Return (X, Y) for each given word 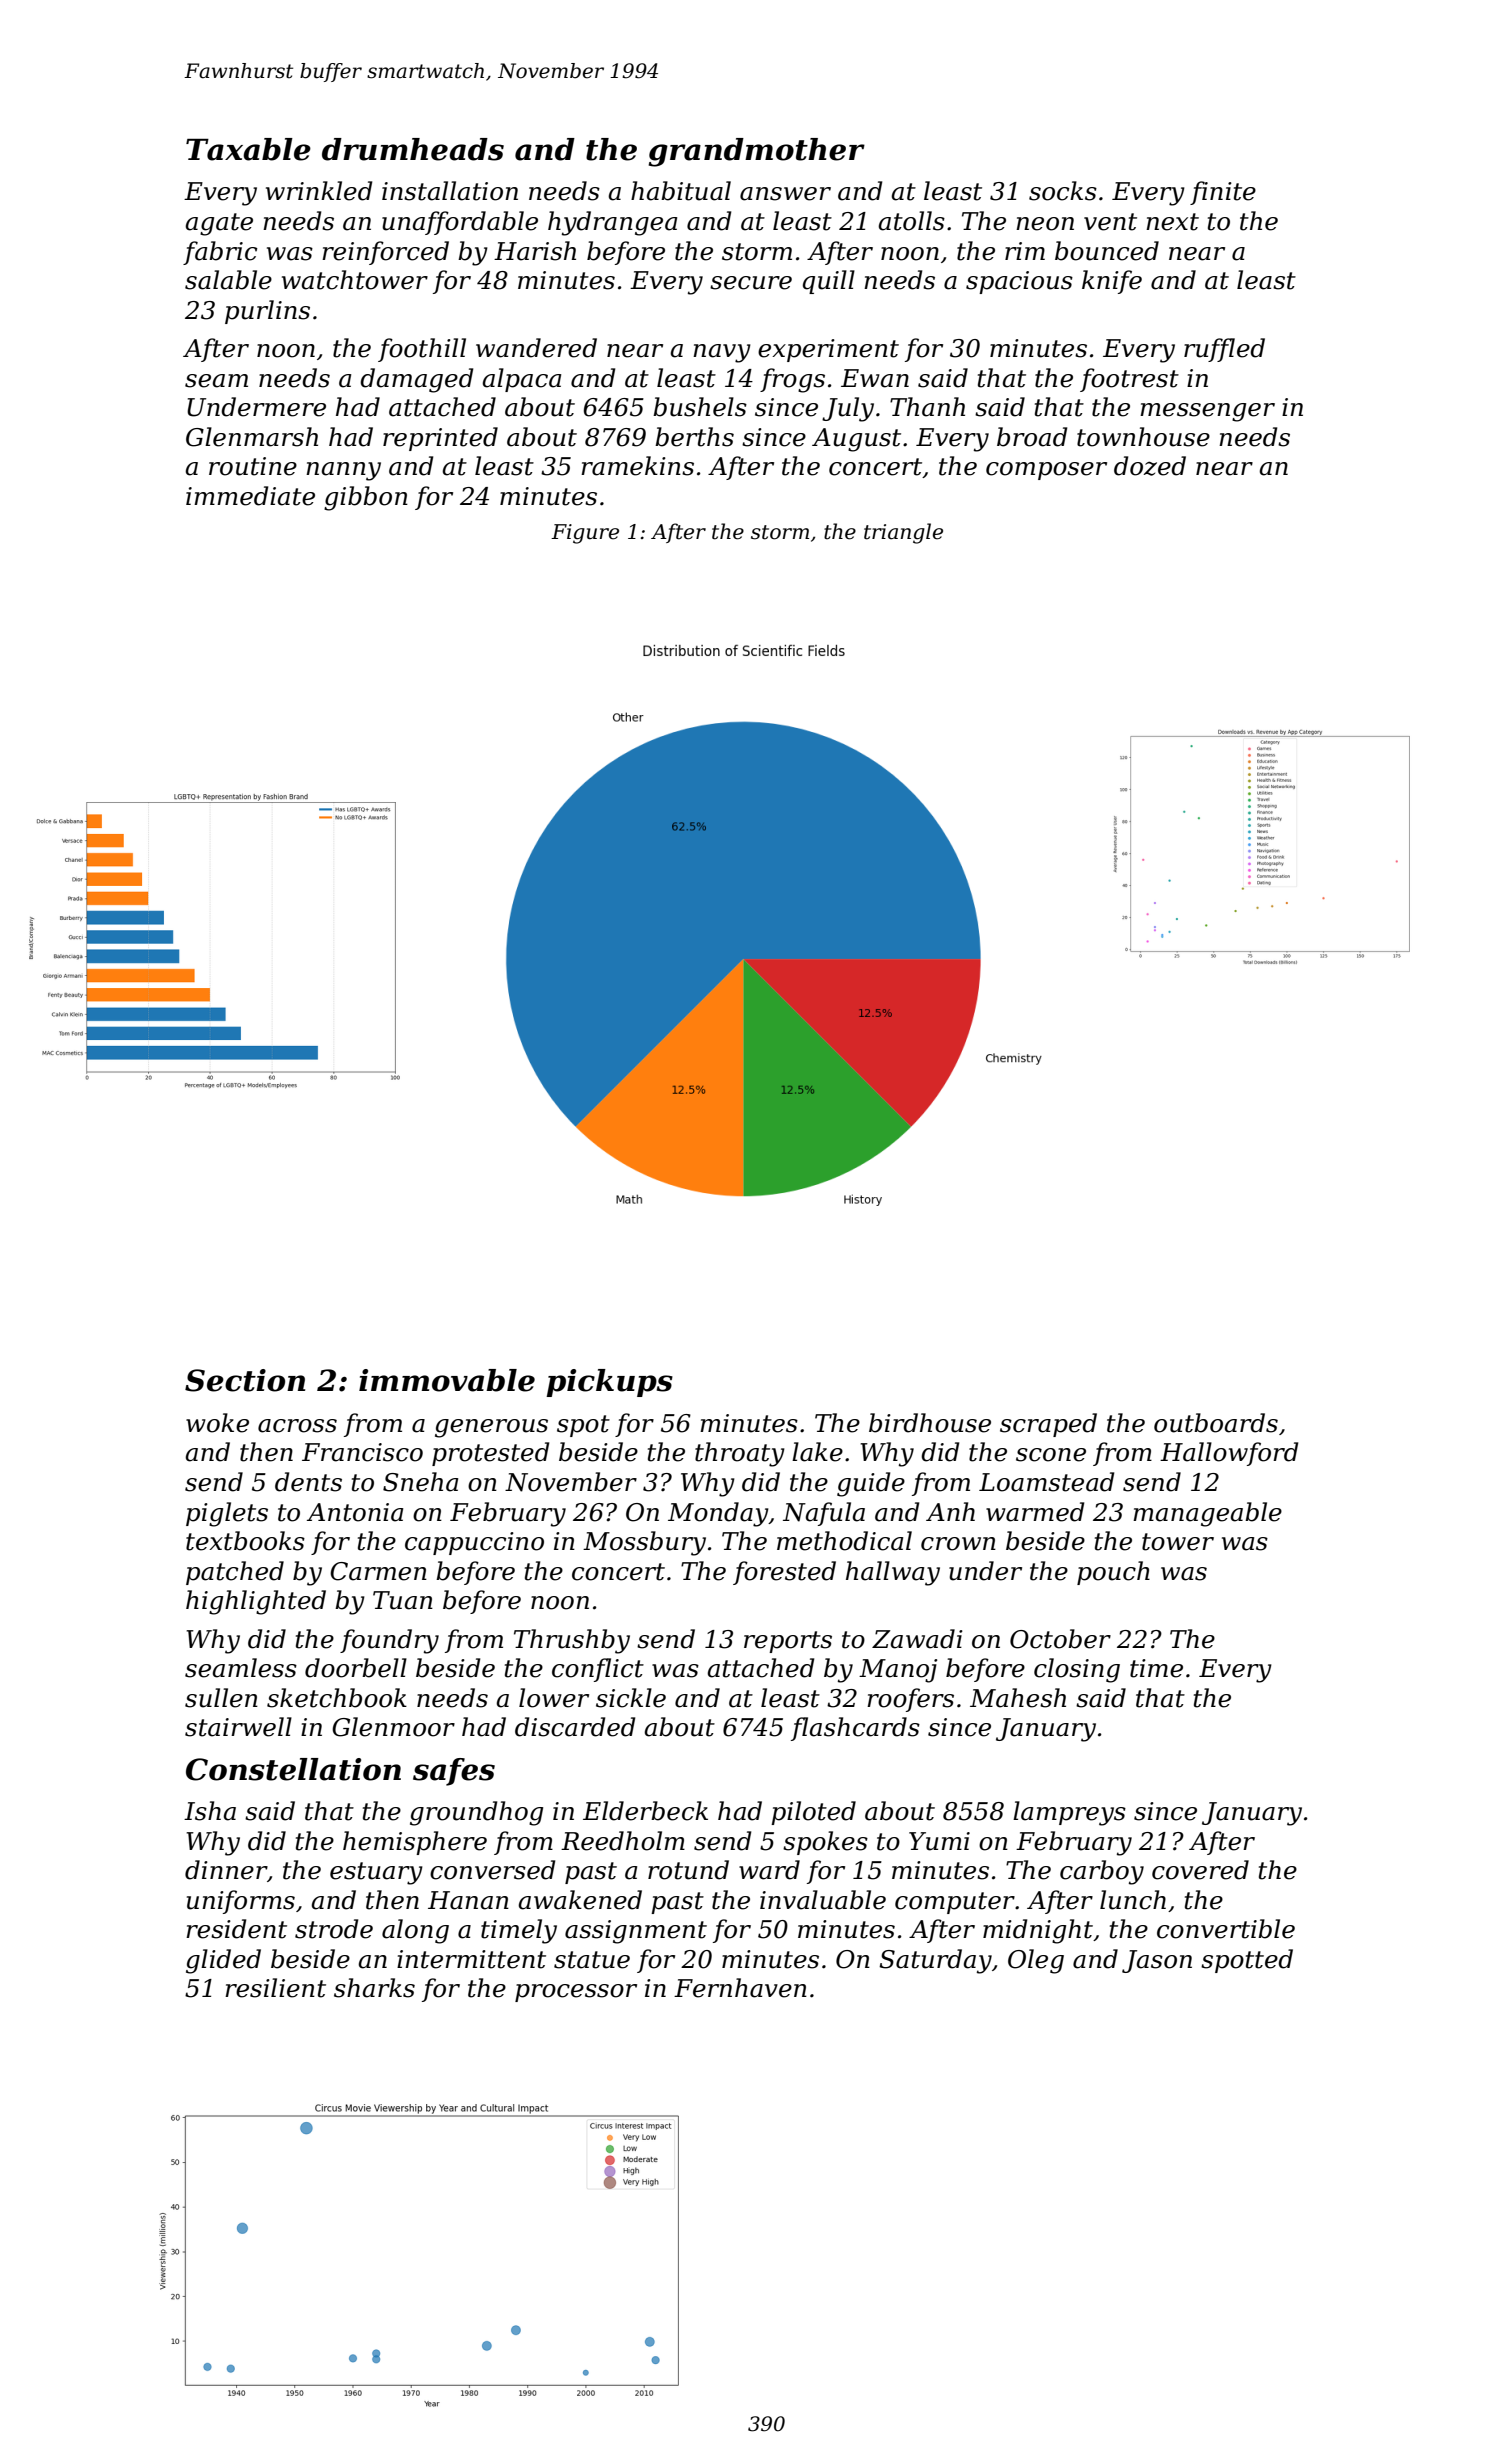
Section (245, 1380)
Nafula (824, 1514)
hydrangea (612, 223)
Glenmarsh (252, 437)
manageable (1207, 1514)
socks (1063, 191)
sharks (374, 1988)
